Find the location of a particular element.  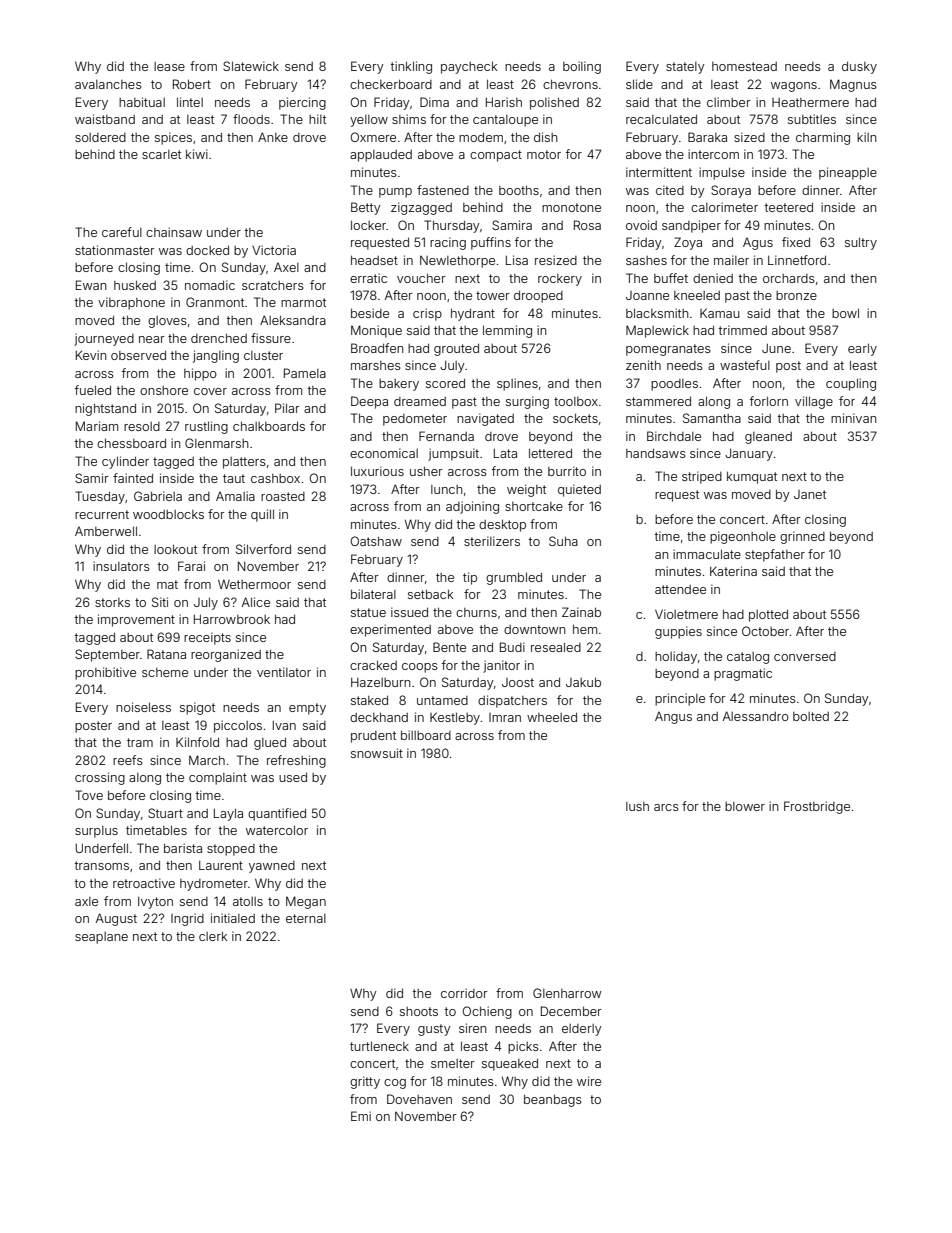

fixed is located at coordinates (796, 242).
